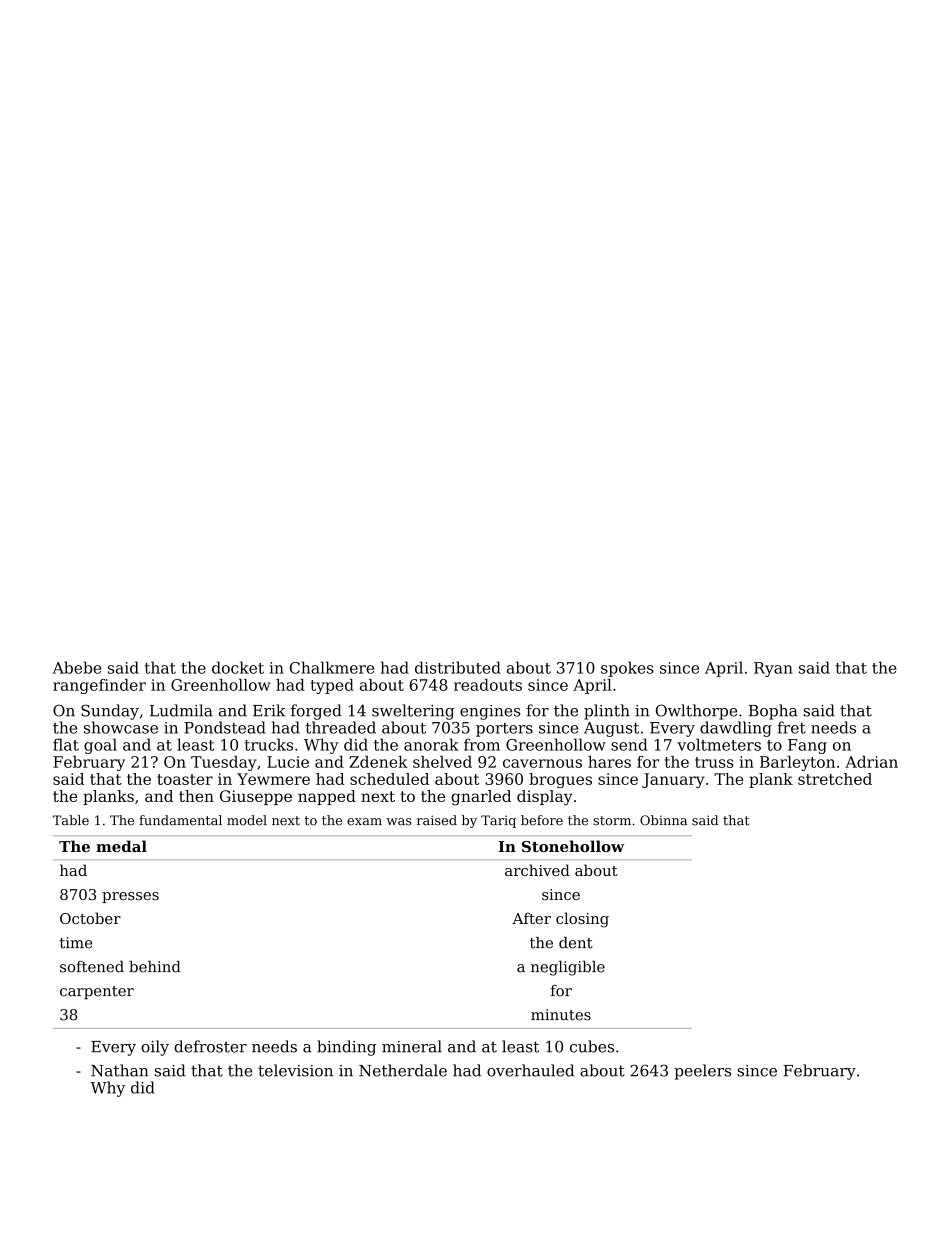  Describe the element at coordinates (121, 846) in the image. I see `medal` at that location.
